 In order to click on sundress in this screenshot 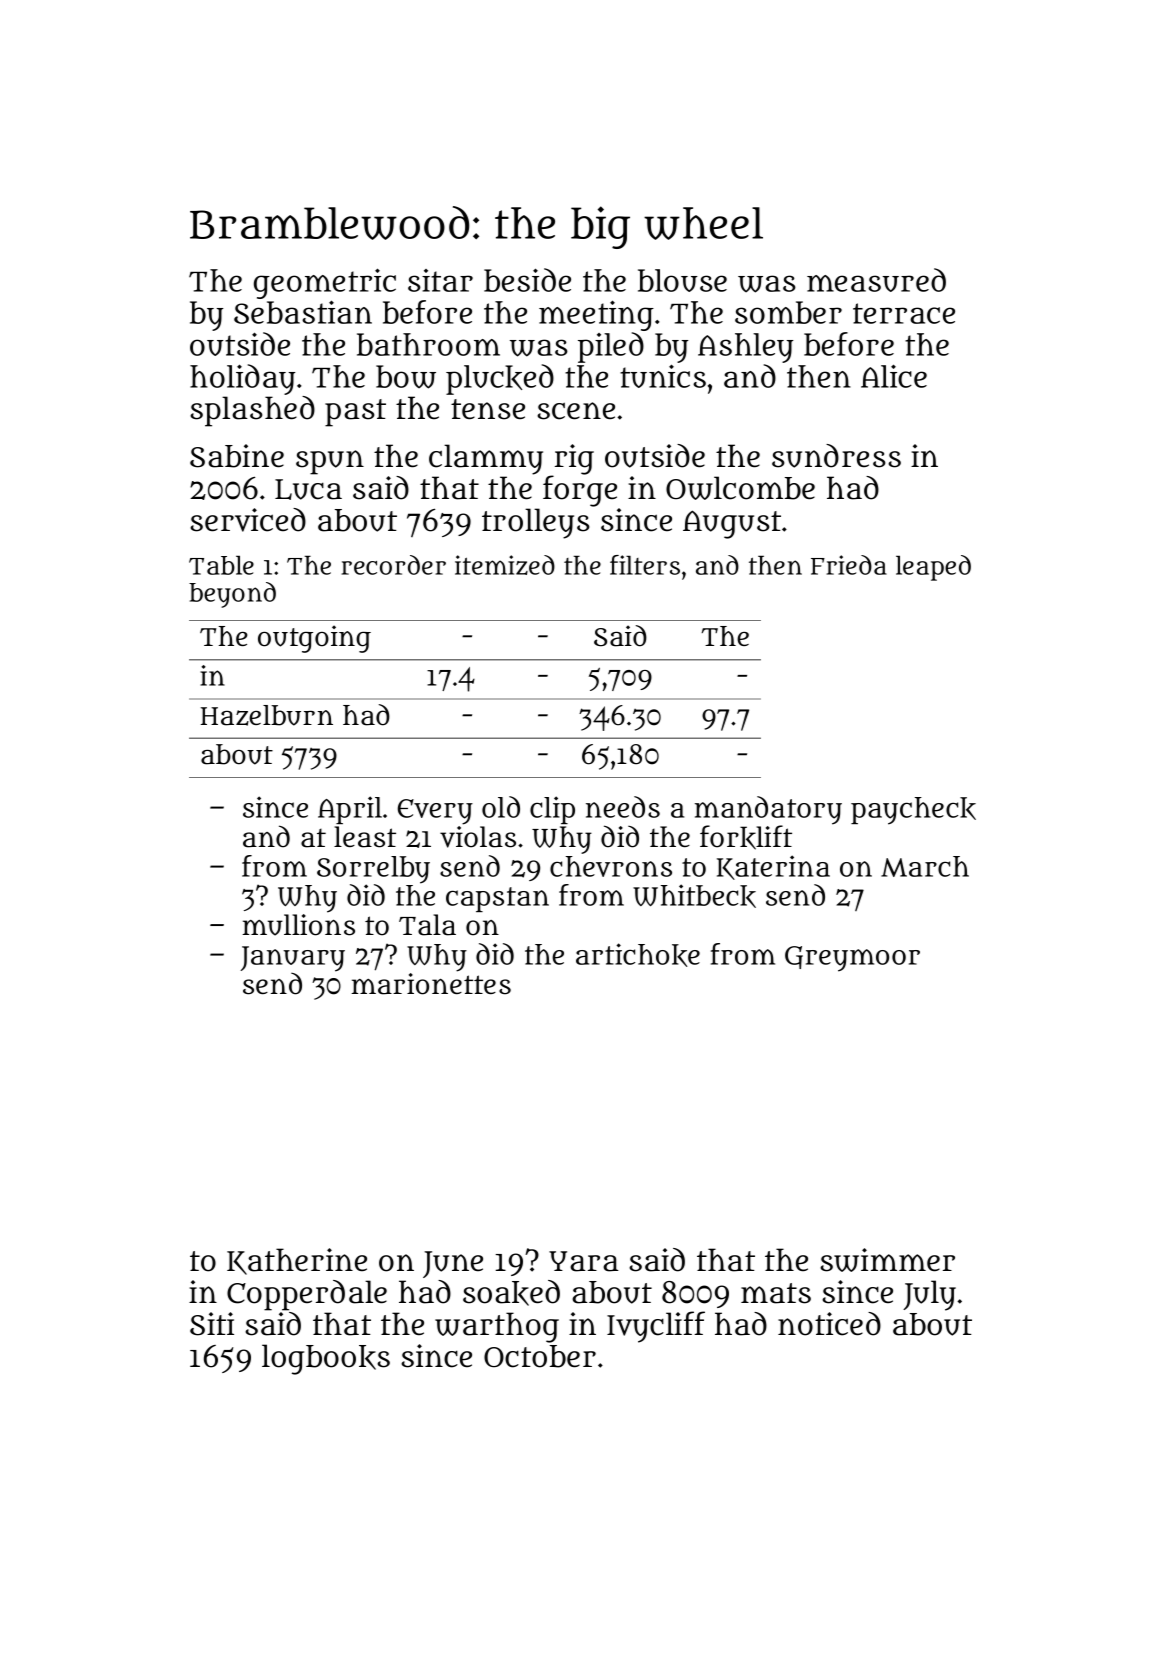, I will do `click(836, 456)`.
